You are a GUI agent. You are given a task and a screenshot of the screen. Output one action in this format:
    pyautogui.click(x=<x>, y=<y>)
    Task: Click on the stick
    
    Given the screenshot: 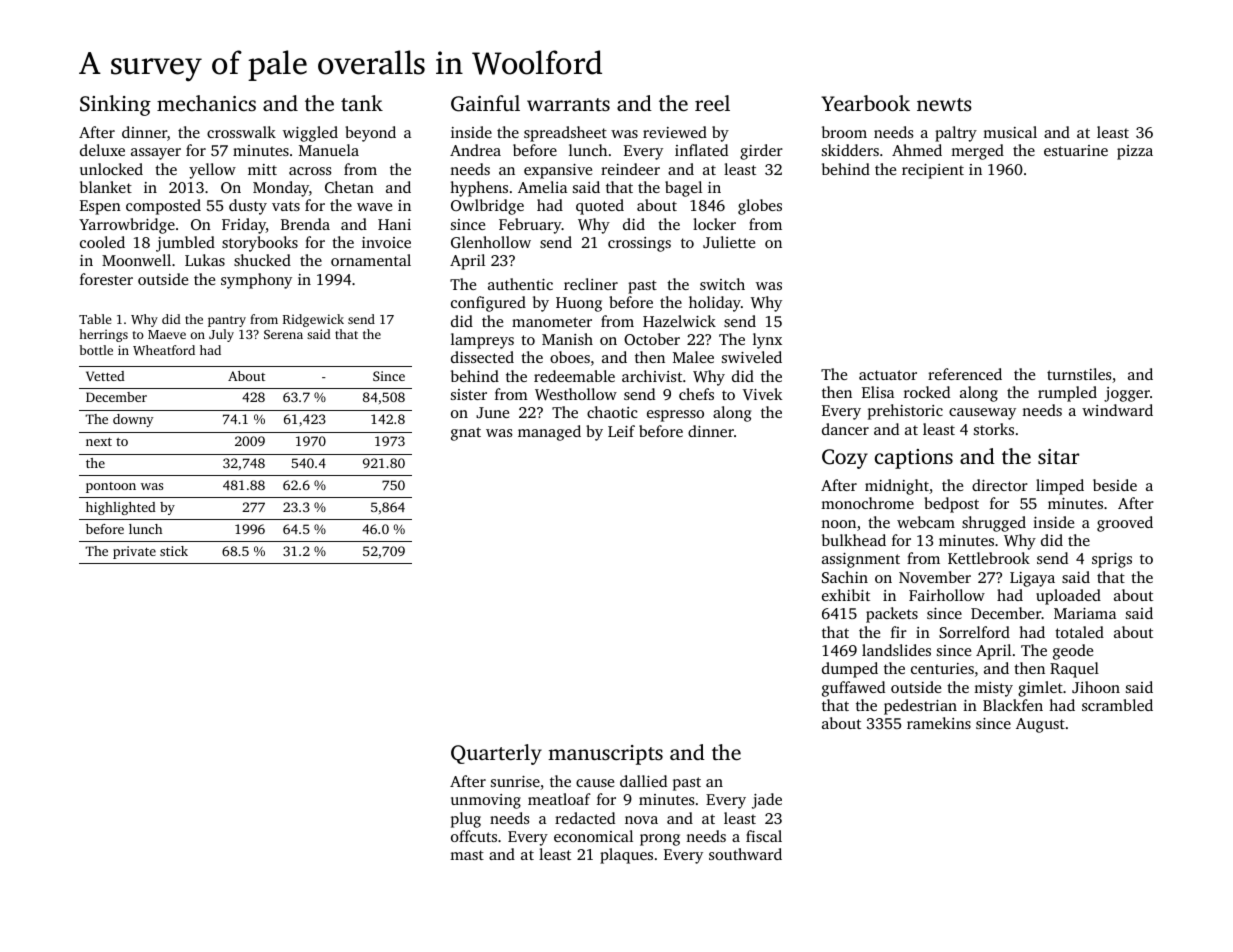 What is the action you would take?
    pyautogui.click(x=174, y=551)
